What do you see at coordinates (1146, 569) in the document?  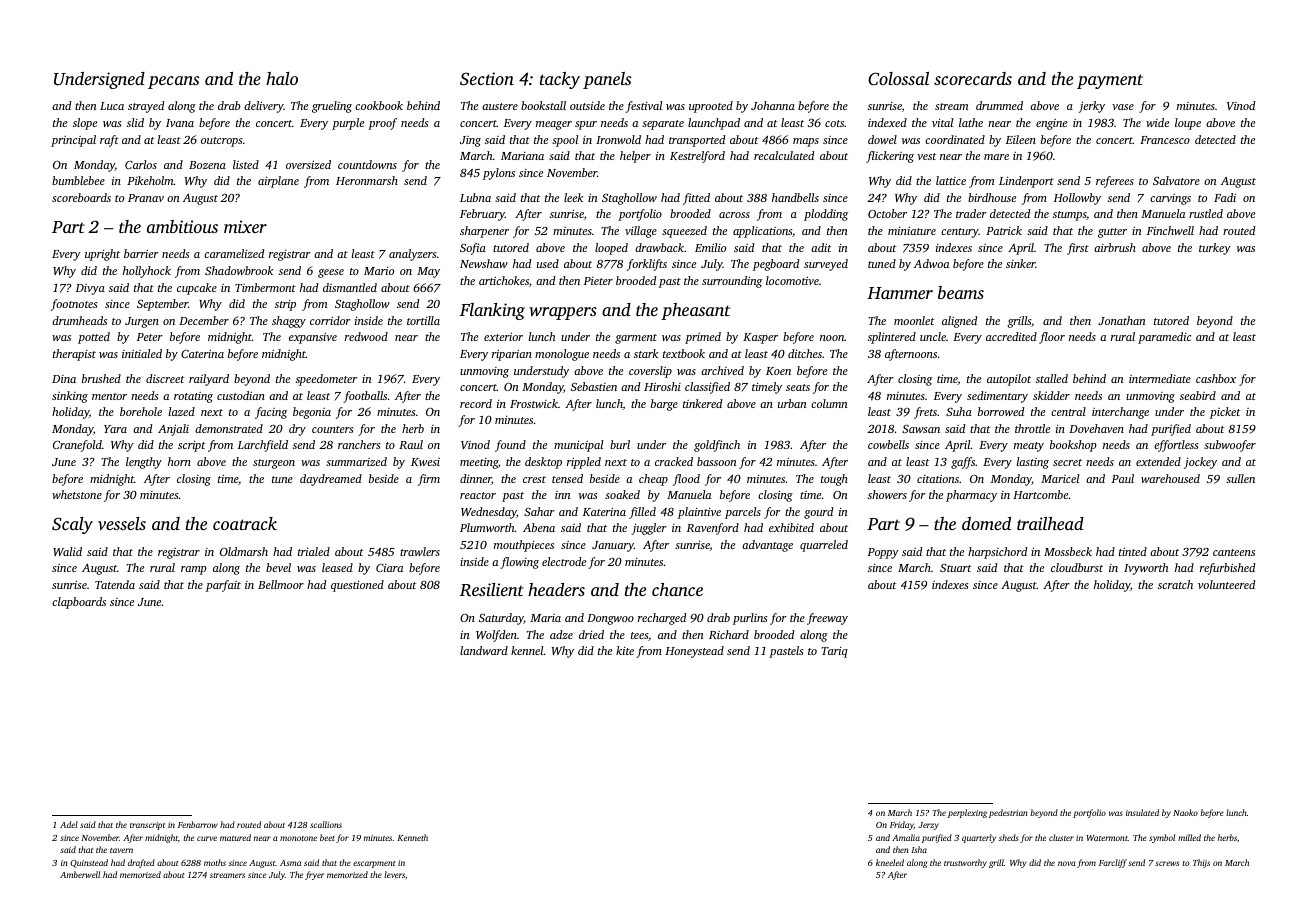 I see `Ivyworth` at bounding box center [1146, 569].
